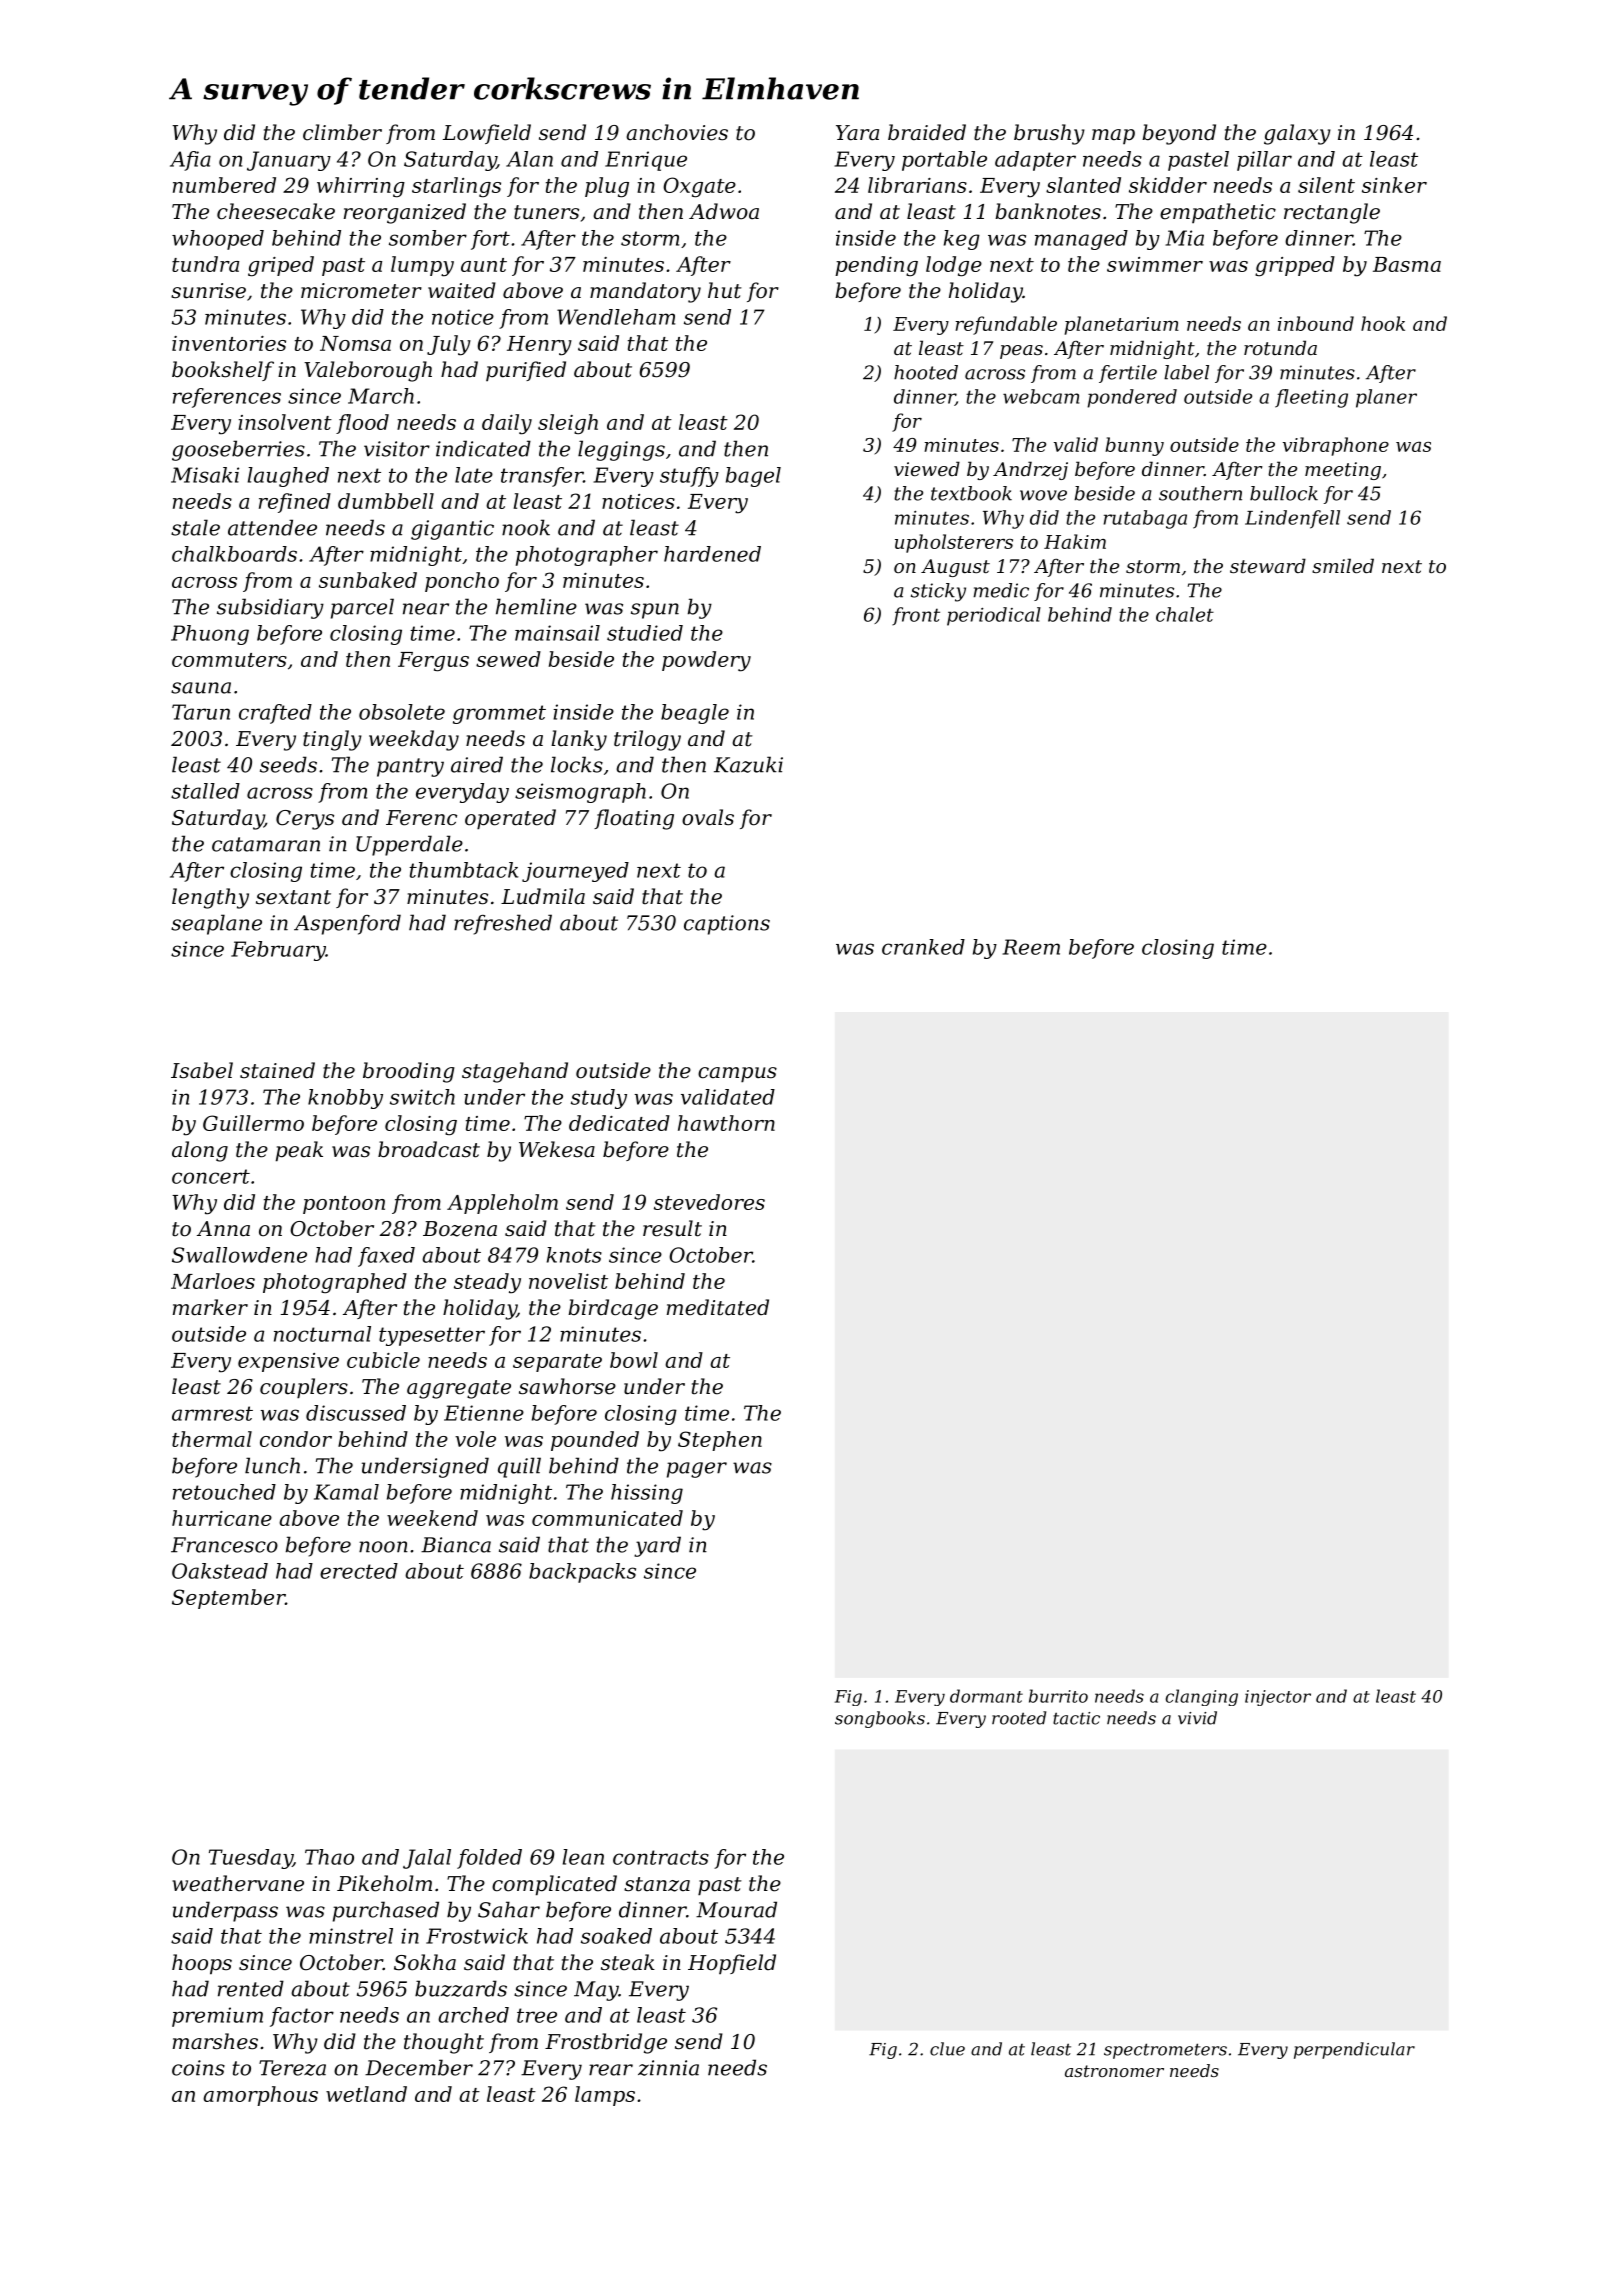 Image resolution: width=1620 pixels, height=2292 pixels. I want to click on Cerys, so click(305, 820).
